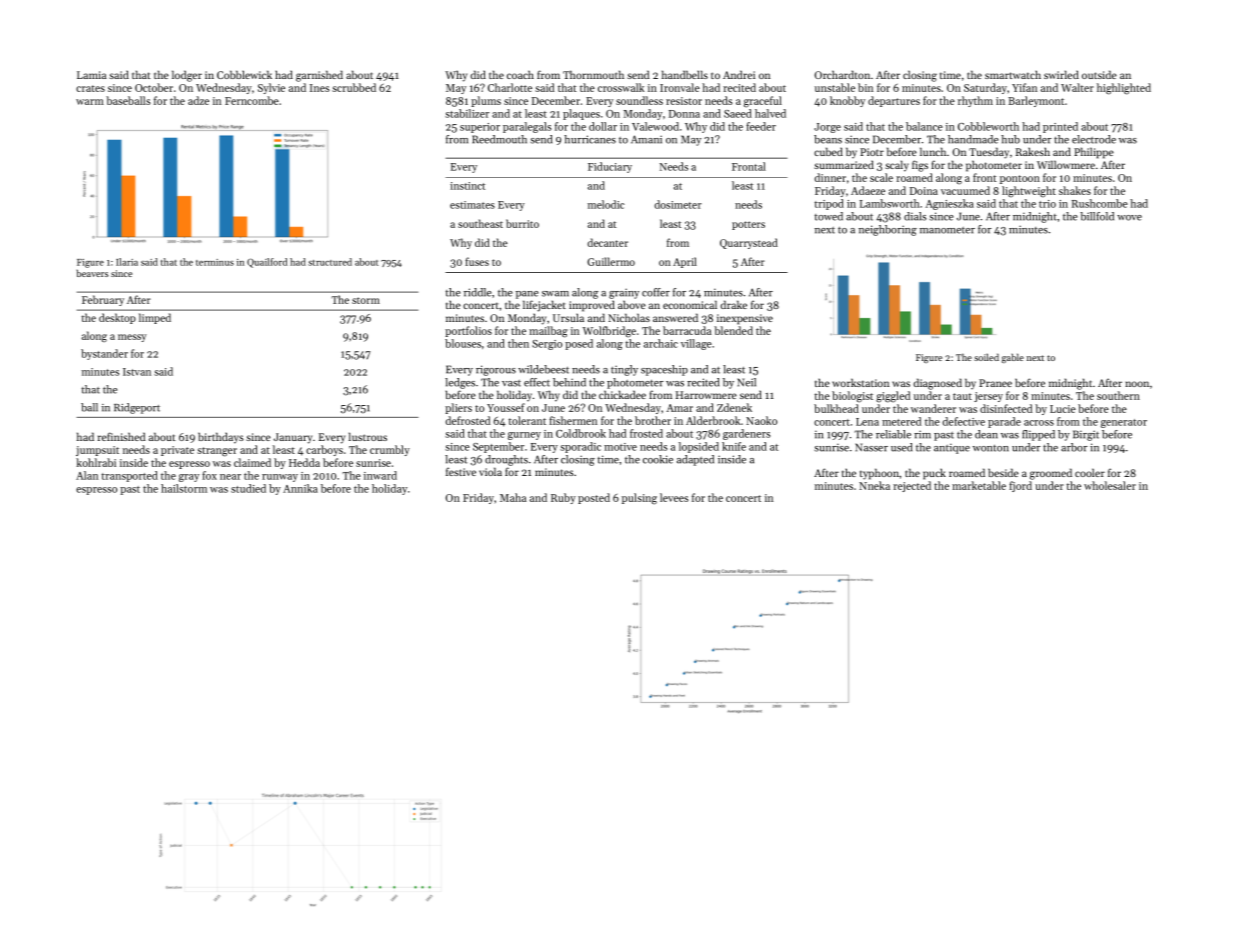 The height and width of the screenshot is (952, 1233). What do you see at coordinates (620, 447) in the screenshot?
I see `motive` at bounding box center [620, 447].
